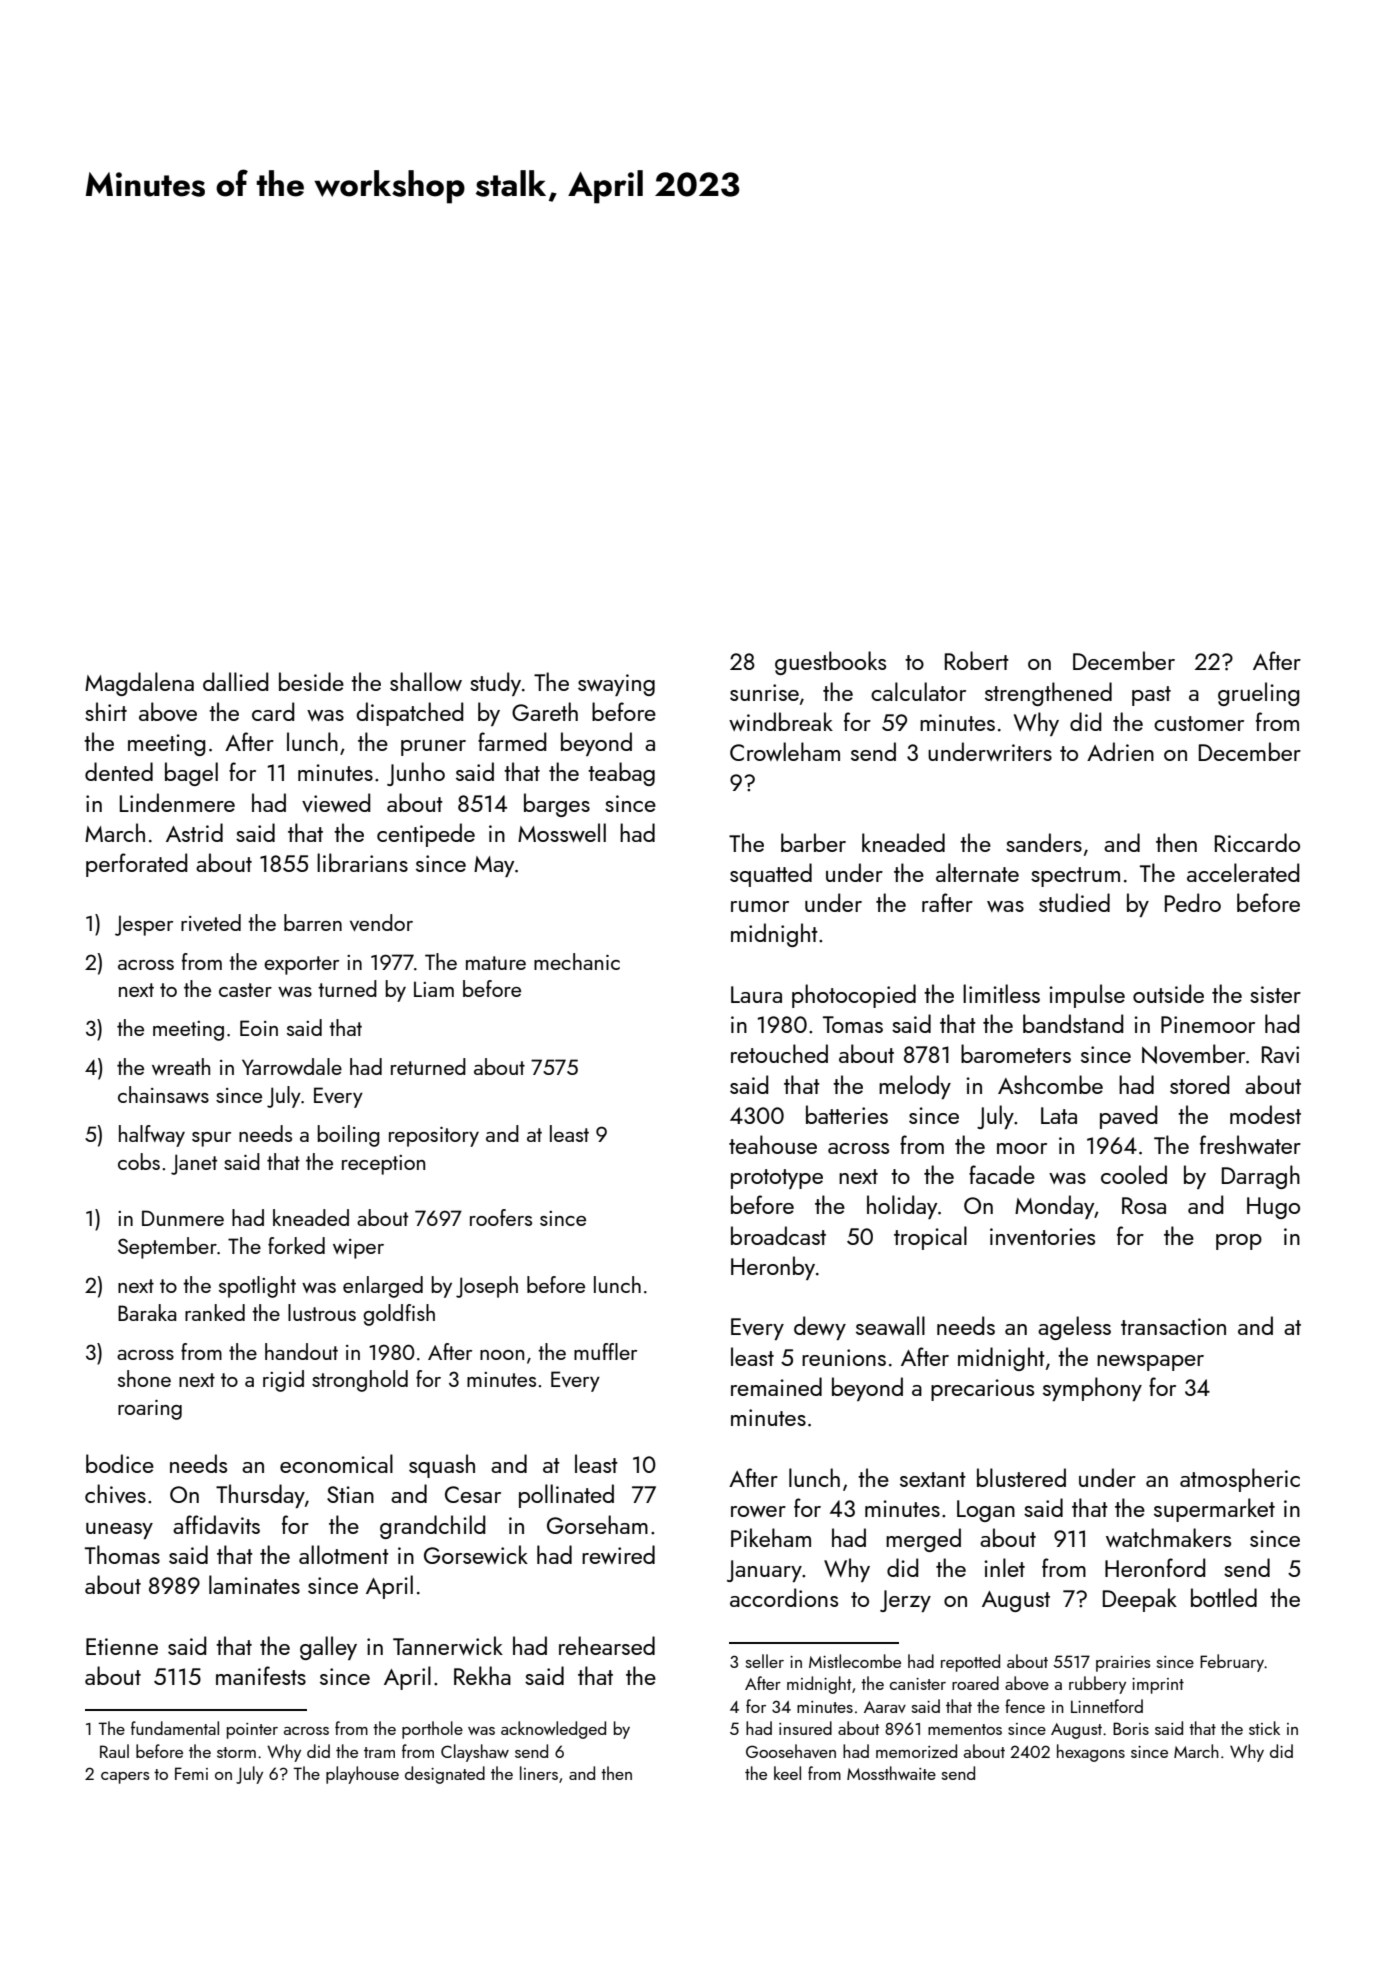 The image size is (1386, 1969). I want to click on sanders, so click(1044, 842).
